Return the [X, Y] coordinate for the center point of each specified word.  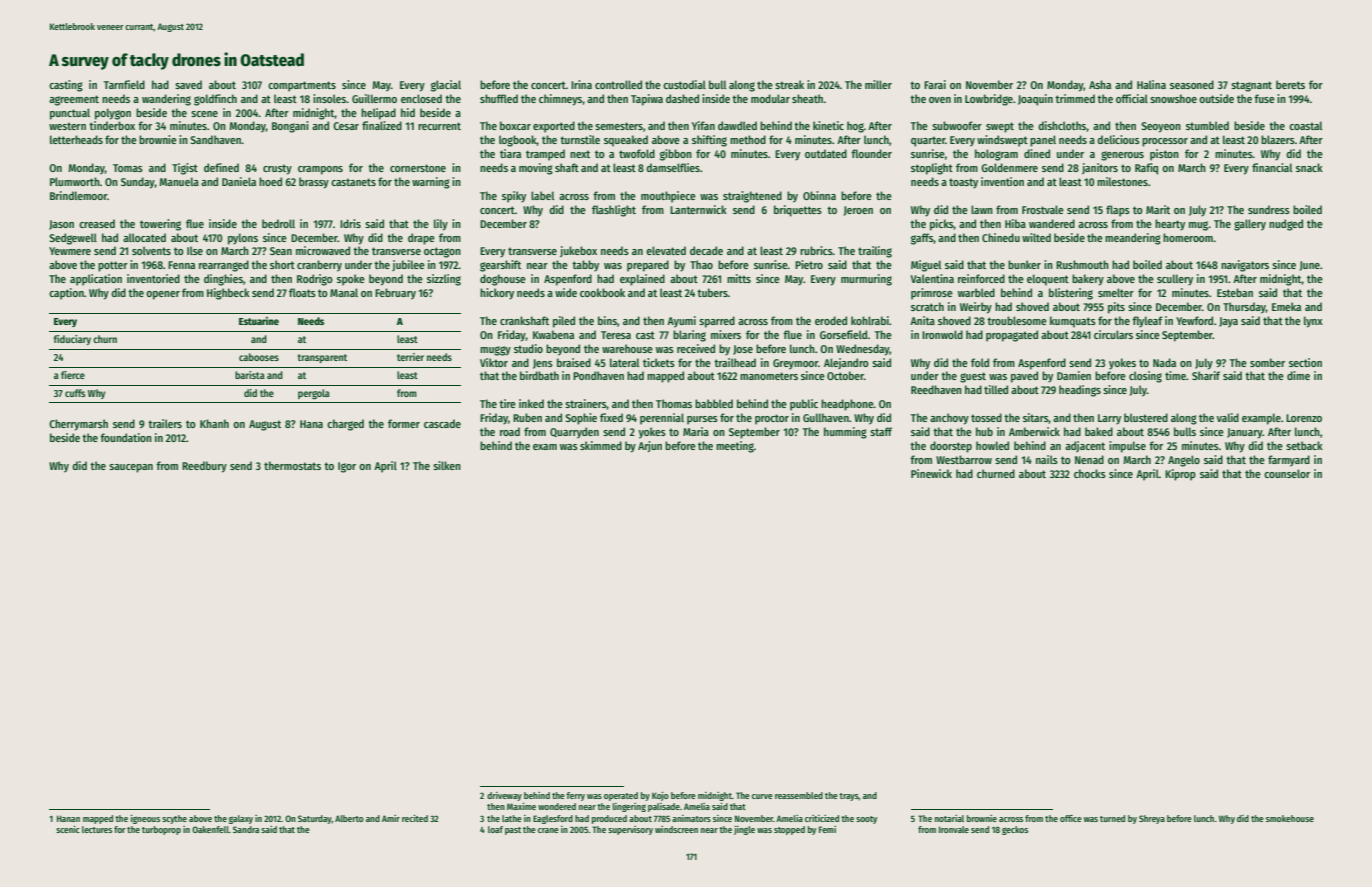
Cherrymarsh [78, 425]
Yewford [1194, 320]
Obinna [819, 195]
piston [1164, 155]
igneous [145, 819]
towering [160, 225]
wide [566, 292]
